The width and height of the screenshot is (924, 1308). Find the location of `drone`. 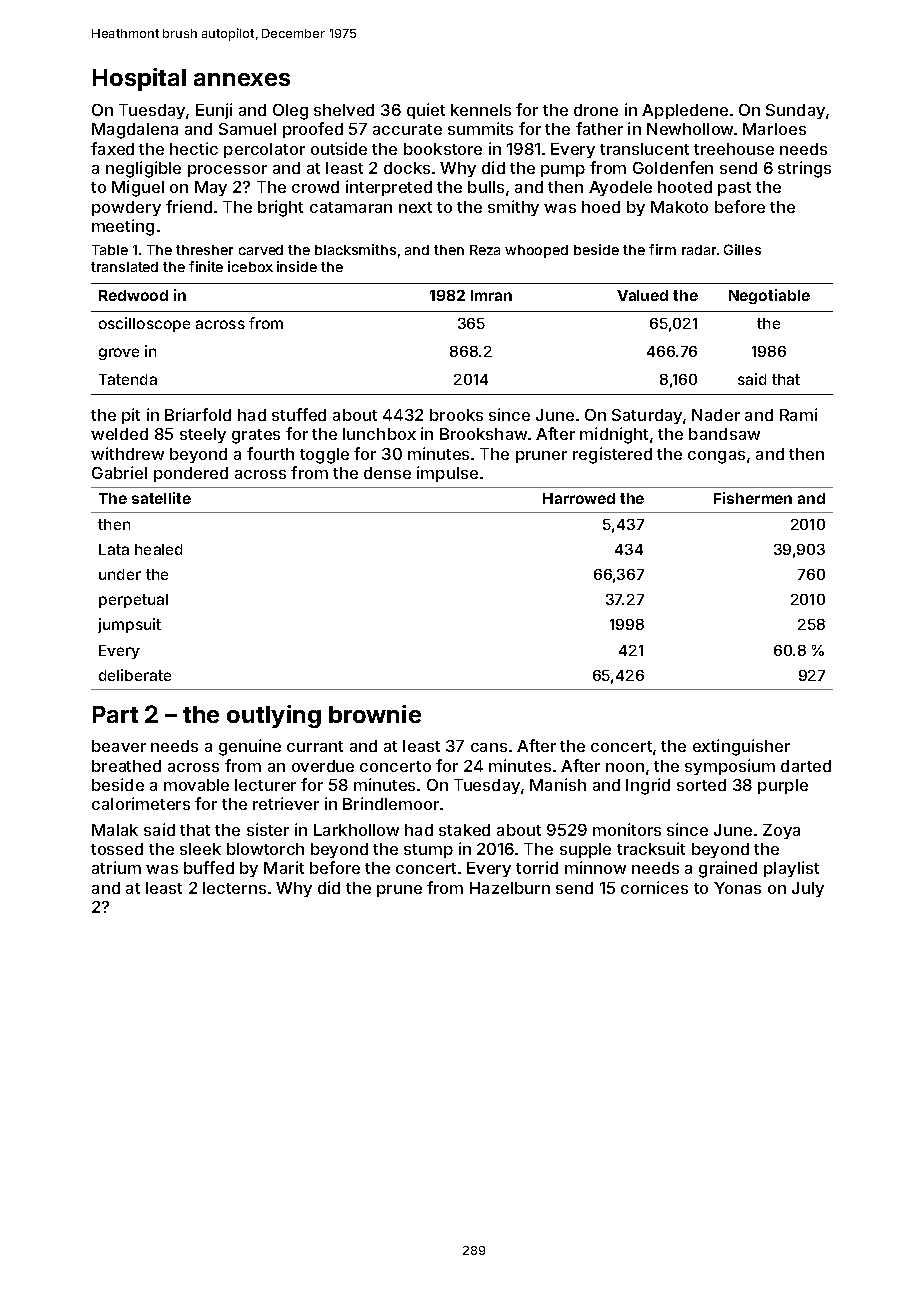

drone is located at coordinates (596, 110).
